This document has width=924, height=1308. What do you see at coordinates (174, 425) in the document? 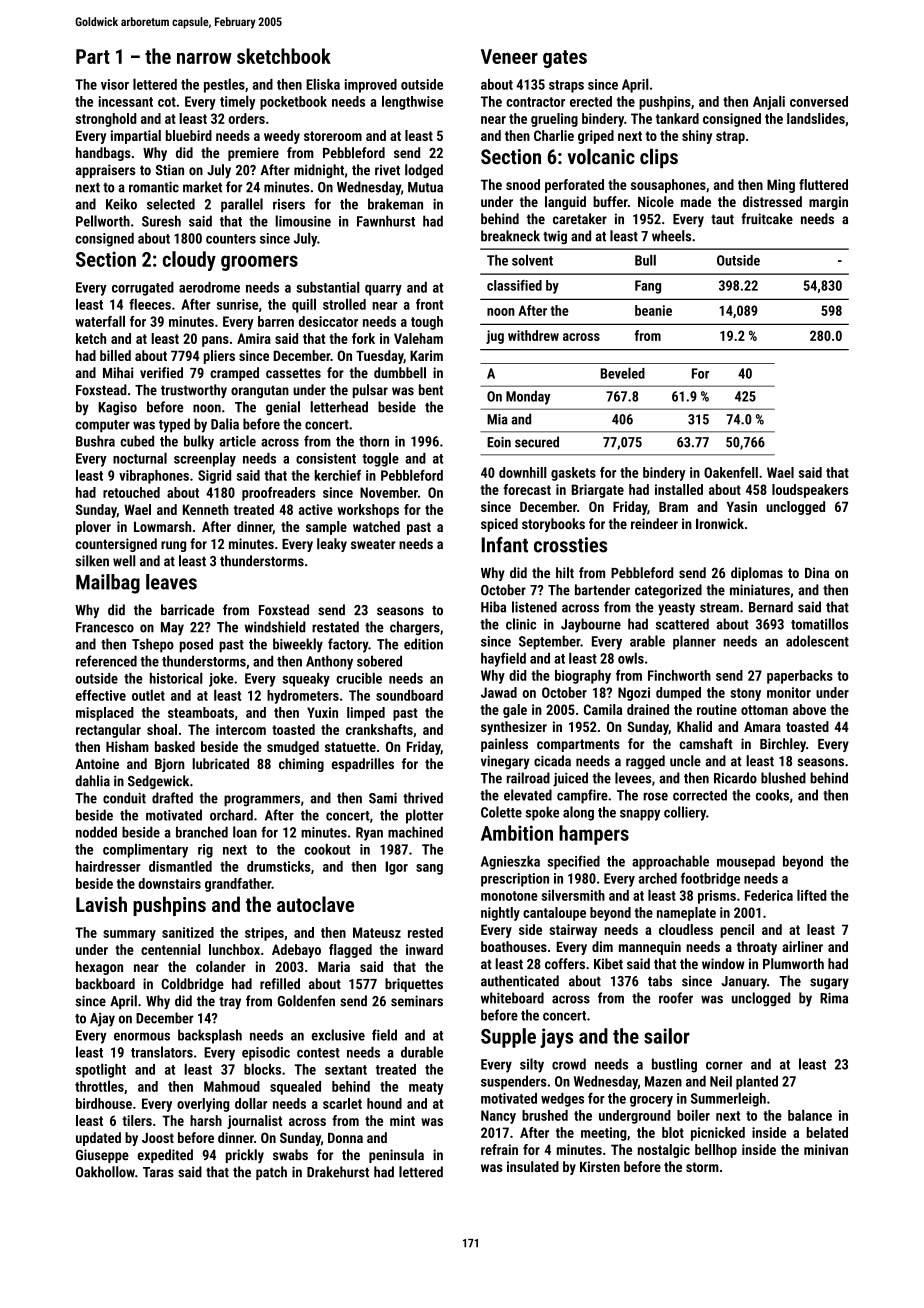
I see `typed` at bounding box center [174, 425].
